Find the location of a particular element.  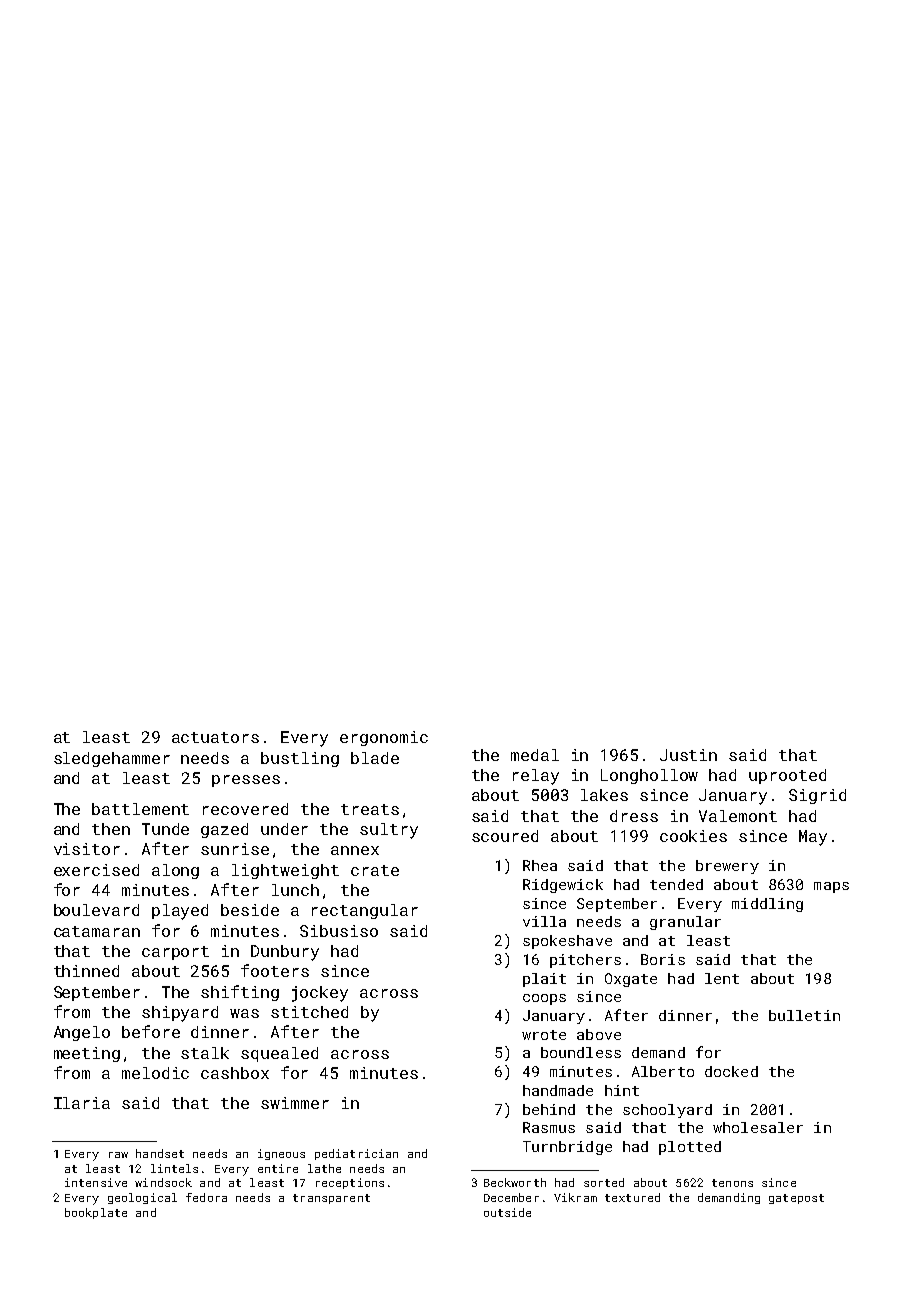

fedora is located at coordinates (206, 1197).
